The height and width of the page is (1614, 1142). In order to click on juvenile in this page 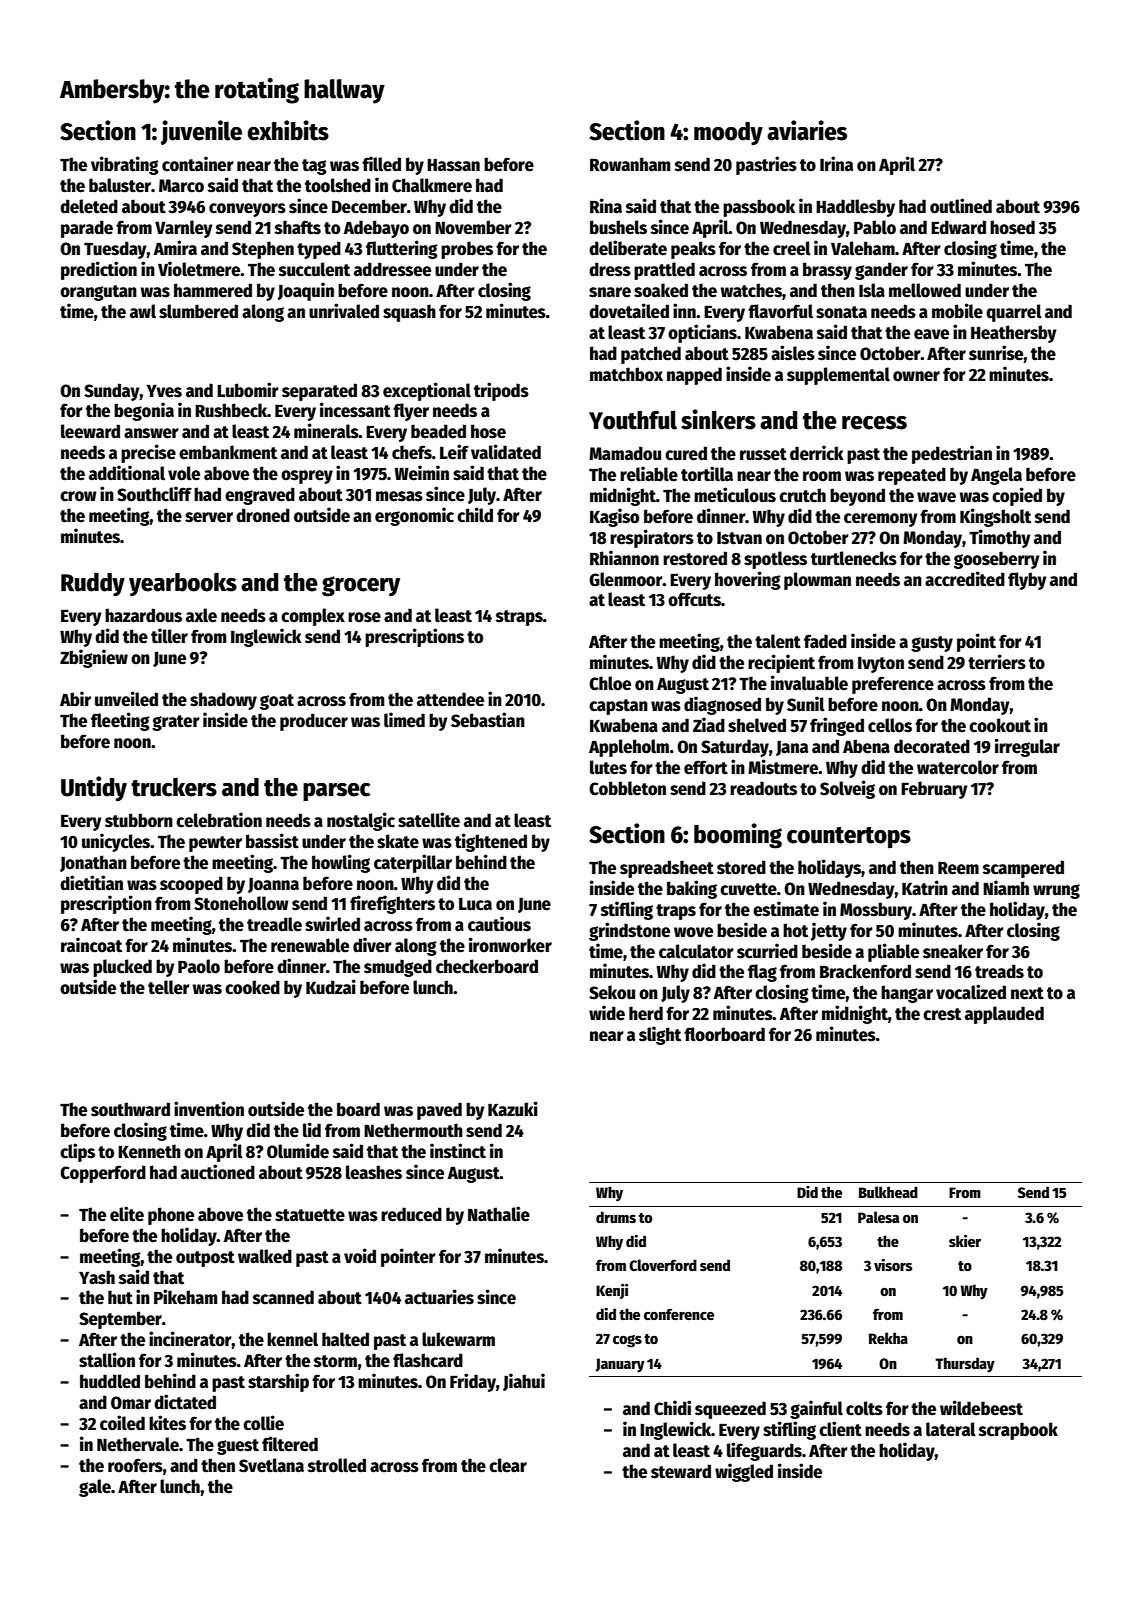, I will do `click(201, 132)`.
